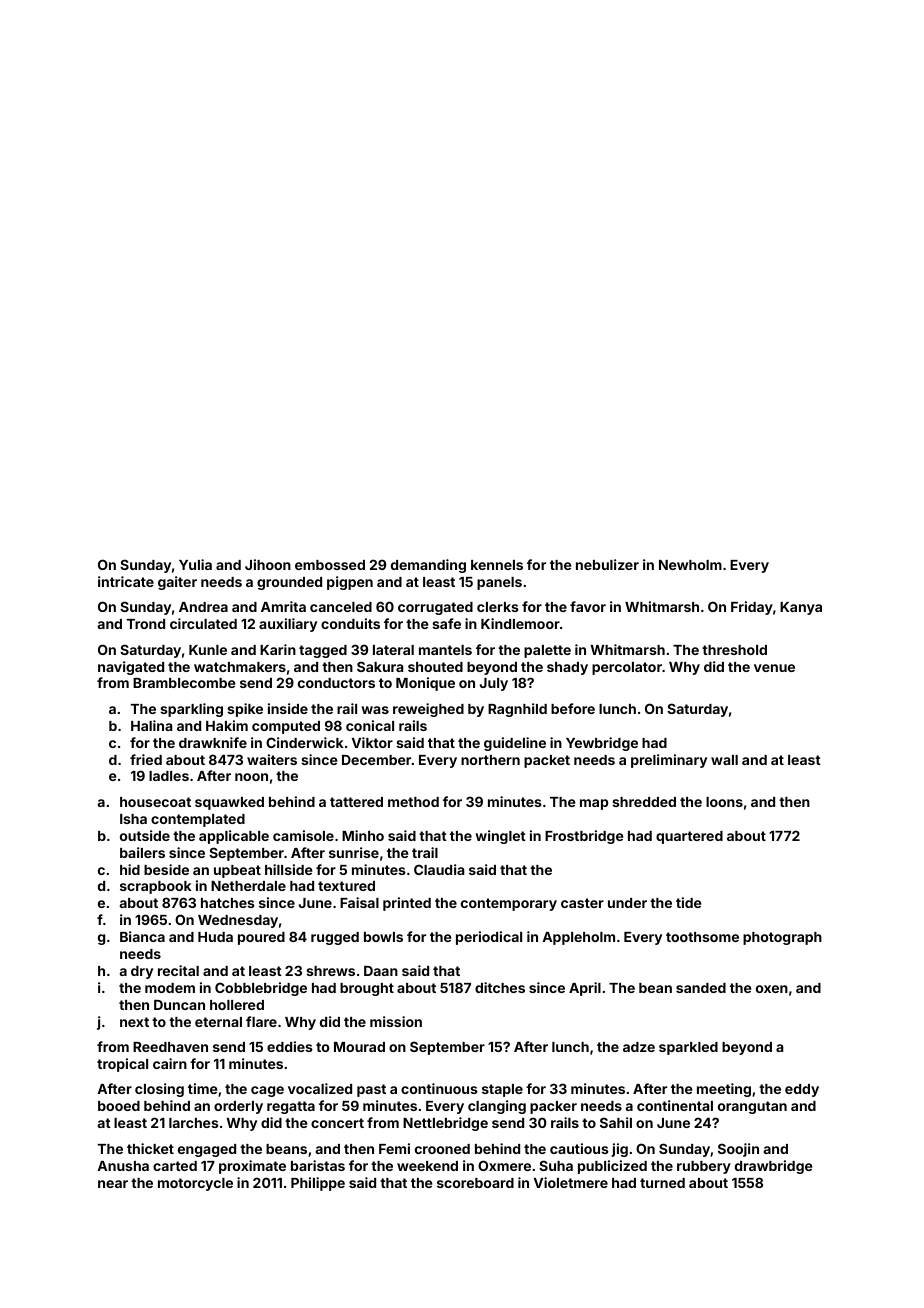  What do you see at coordinates (509, 904) in the screenshot?
I see `contemporary` at bounding box center [509, 904].
